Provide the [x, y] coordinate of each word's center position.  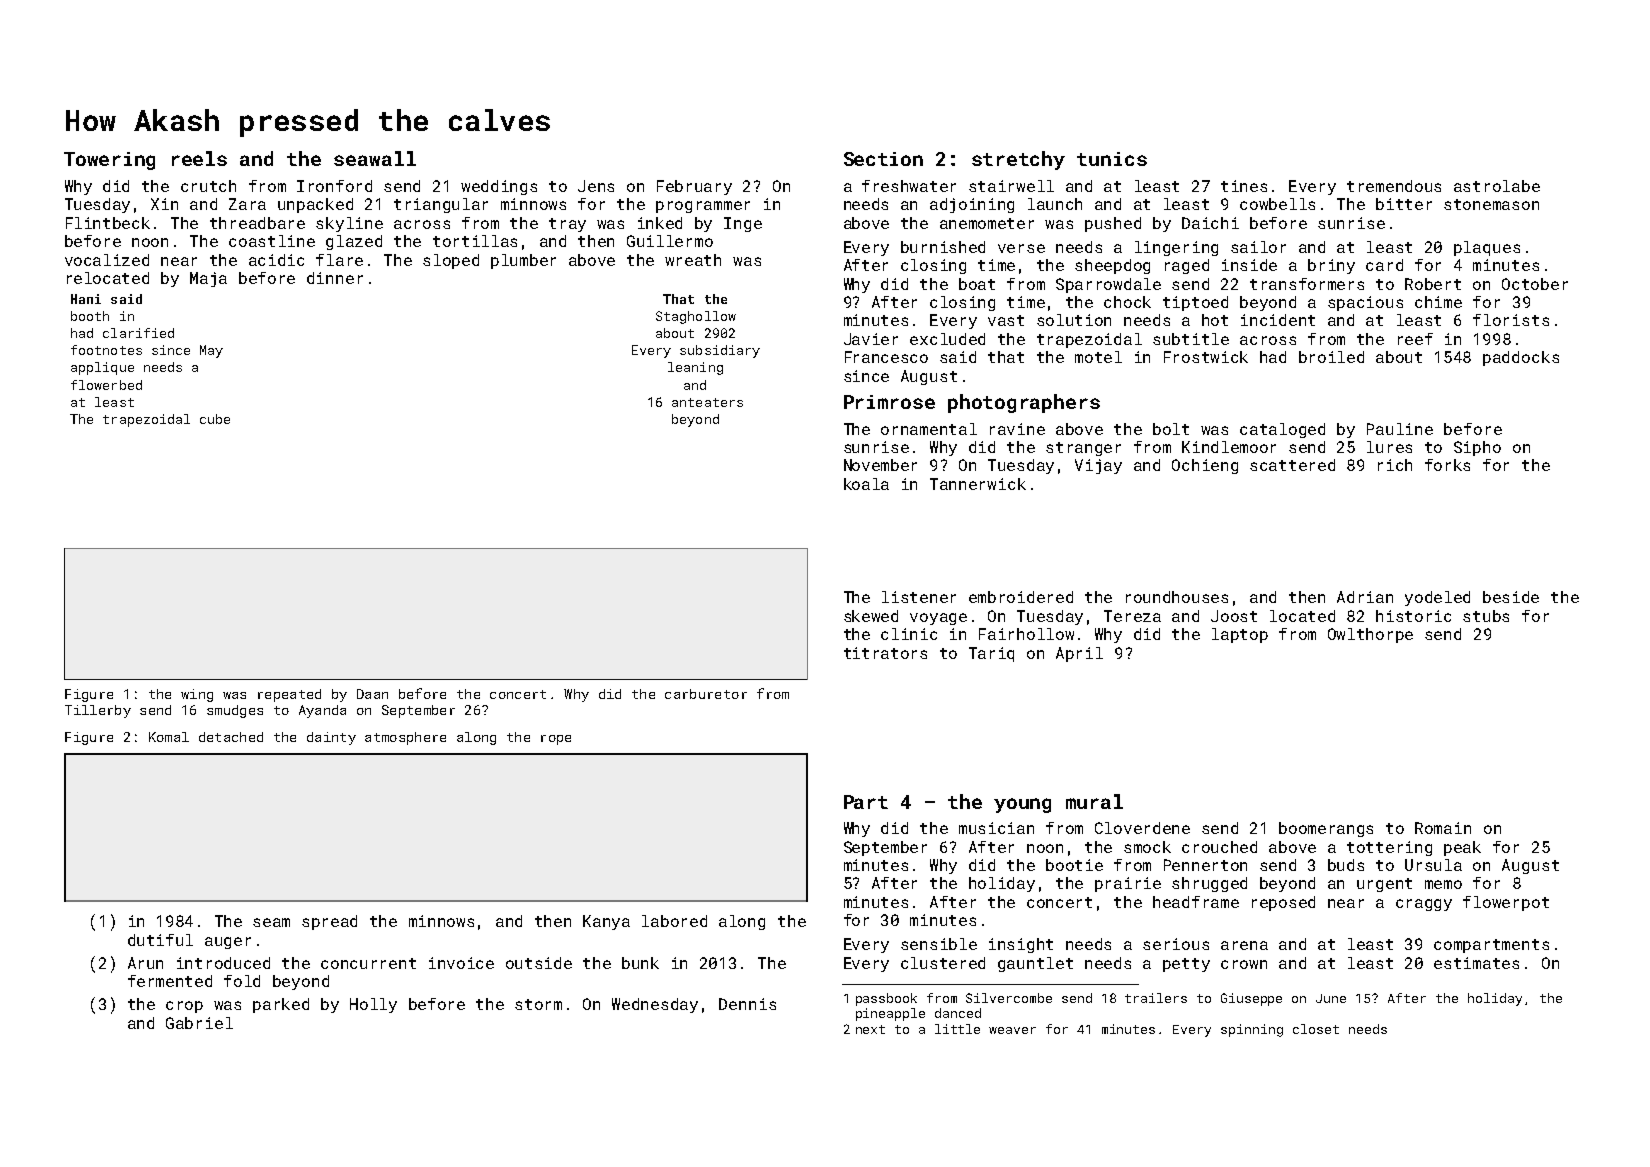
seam [271, 922]
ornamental [929, 429]
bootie [1074, 865]
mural [1094, 801]
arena [1244, 945]
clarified [138, 333]
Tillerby [98, 711]
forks [1447, 465]
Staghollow [696, 317]
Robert [1433, 284]
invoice [461, 963]
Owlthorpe [1370, 635]
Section [883, 159]
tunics [1112, 159]
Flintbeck [108, 223]
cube [215, 419]
